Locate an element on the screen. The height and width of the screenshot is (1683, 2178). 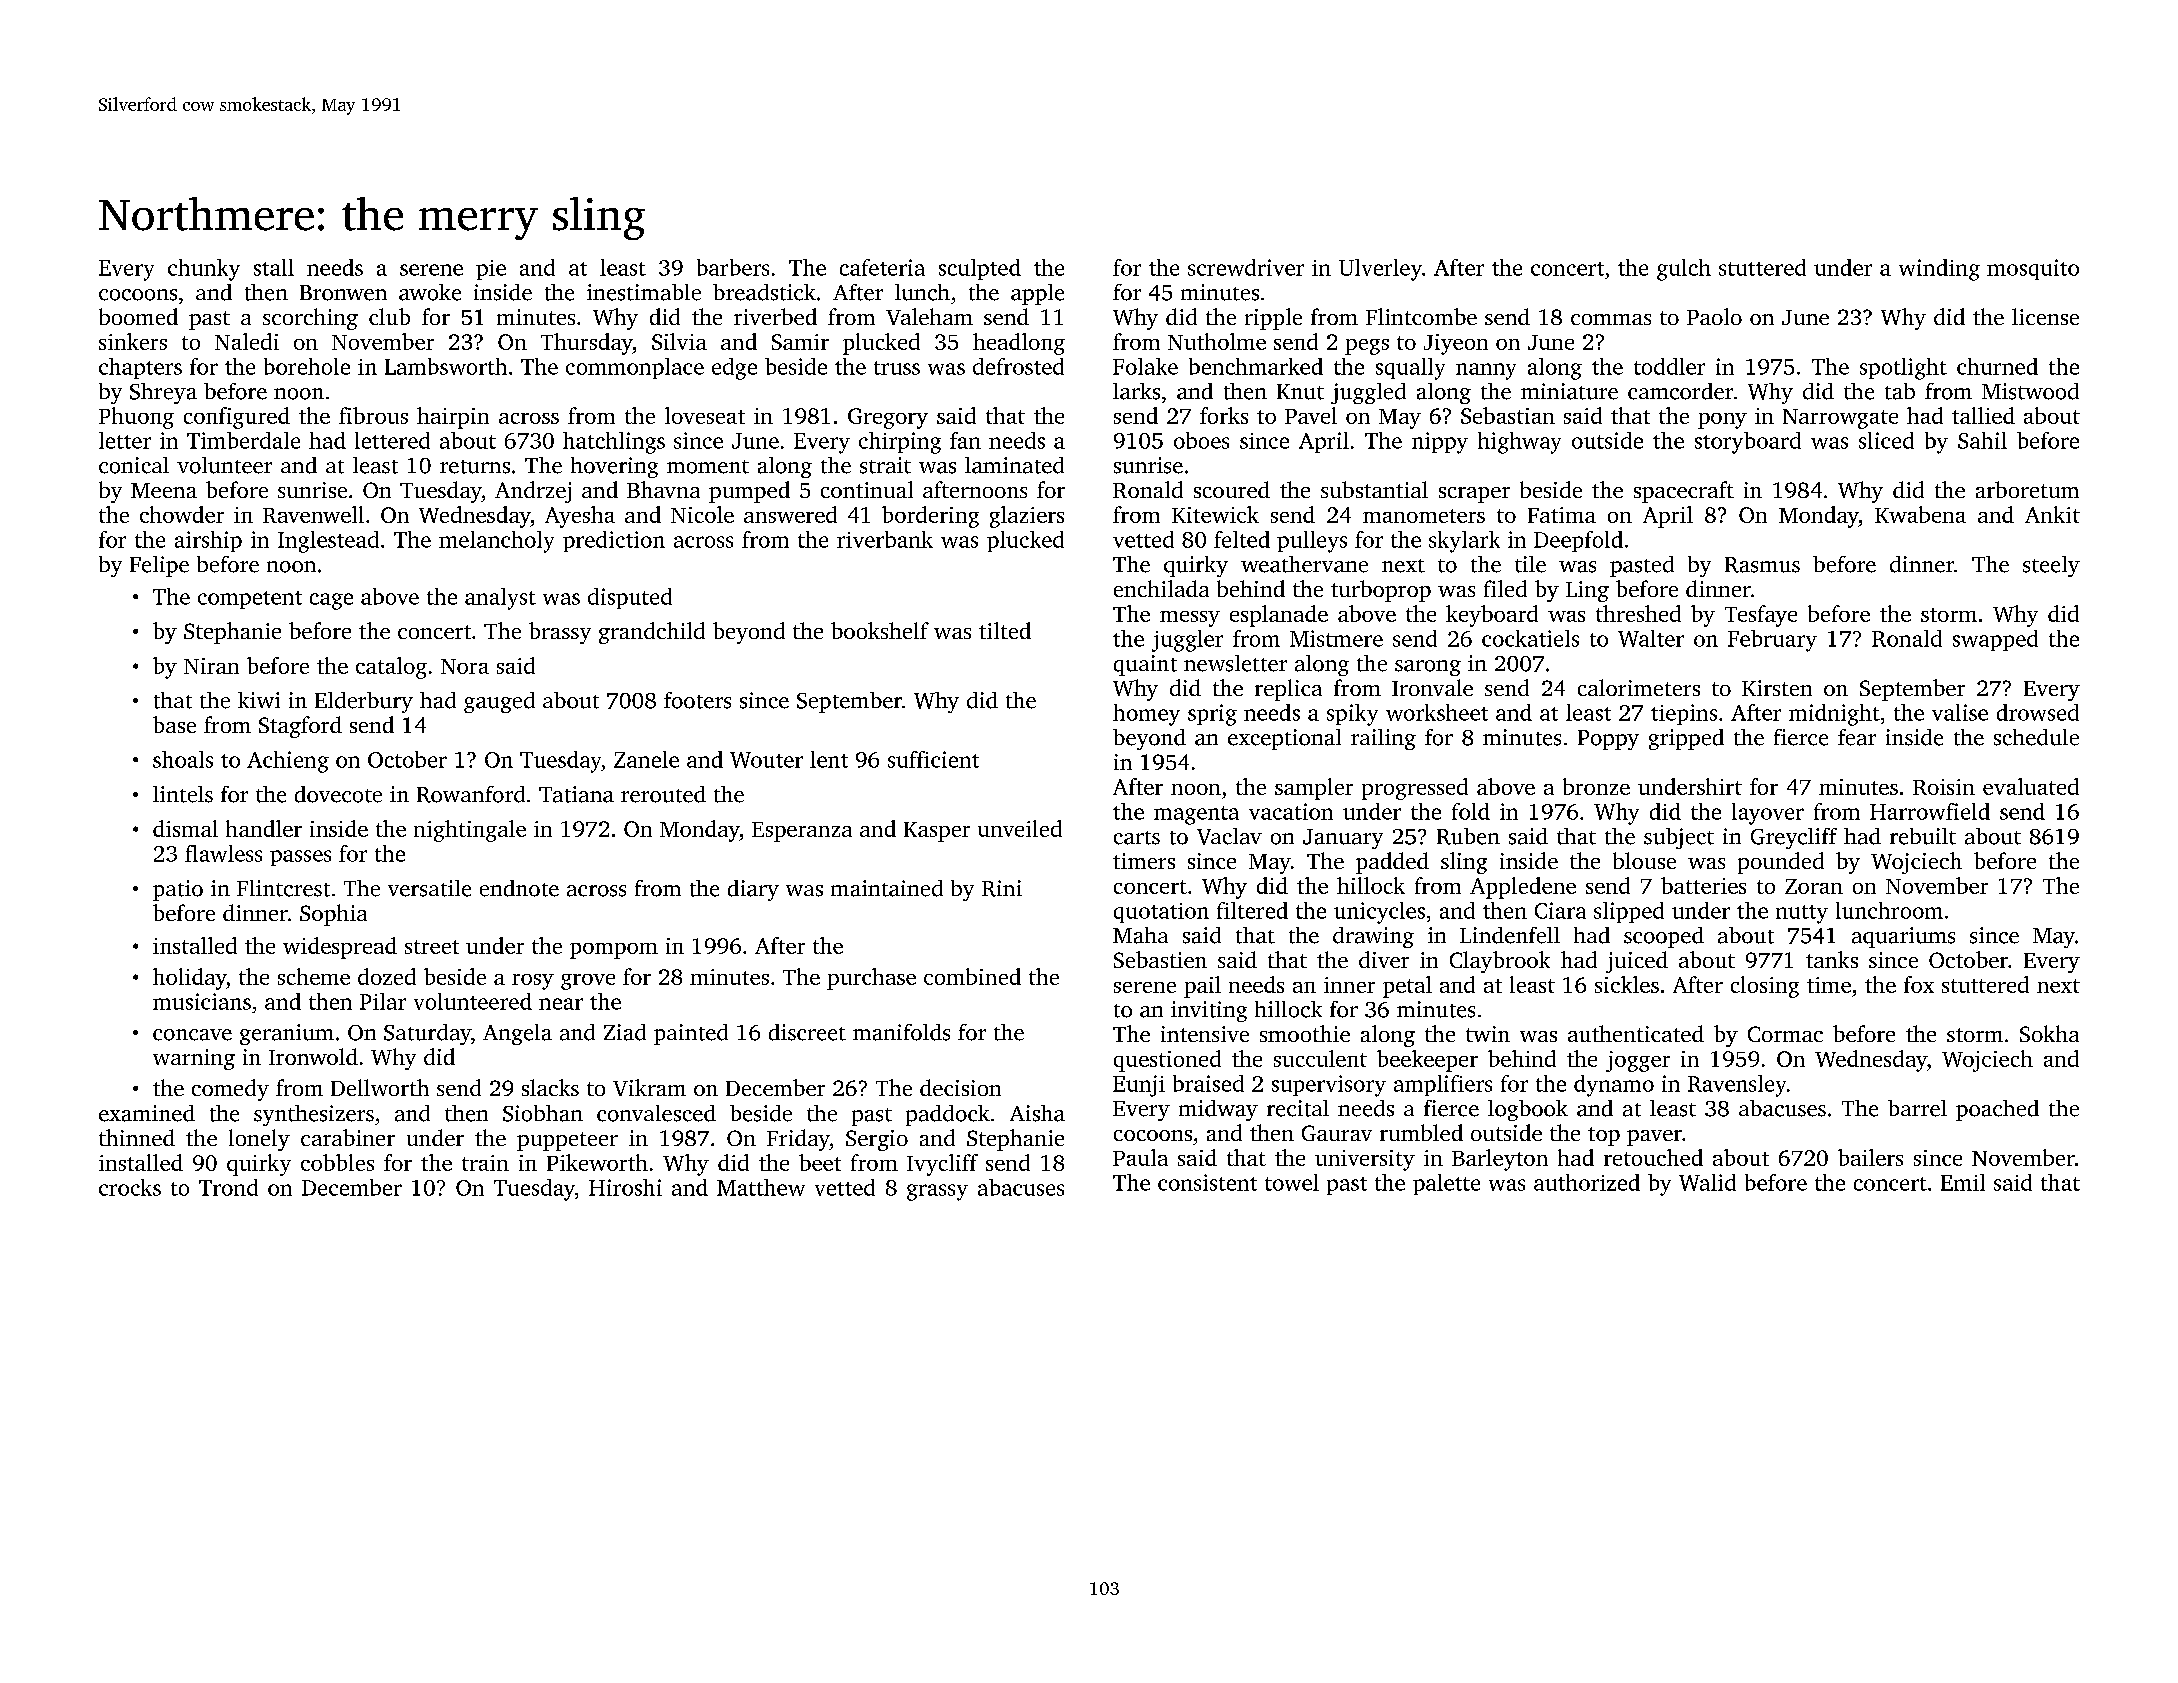
Hiroshi is located at coordinates (625, 1187).
